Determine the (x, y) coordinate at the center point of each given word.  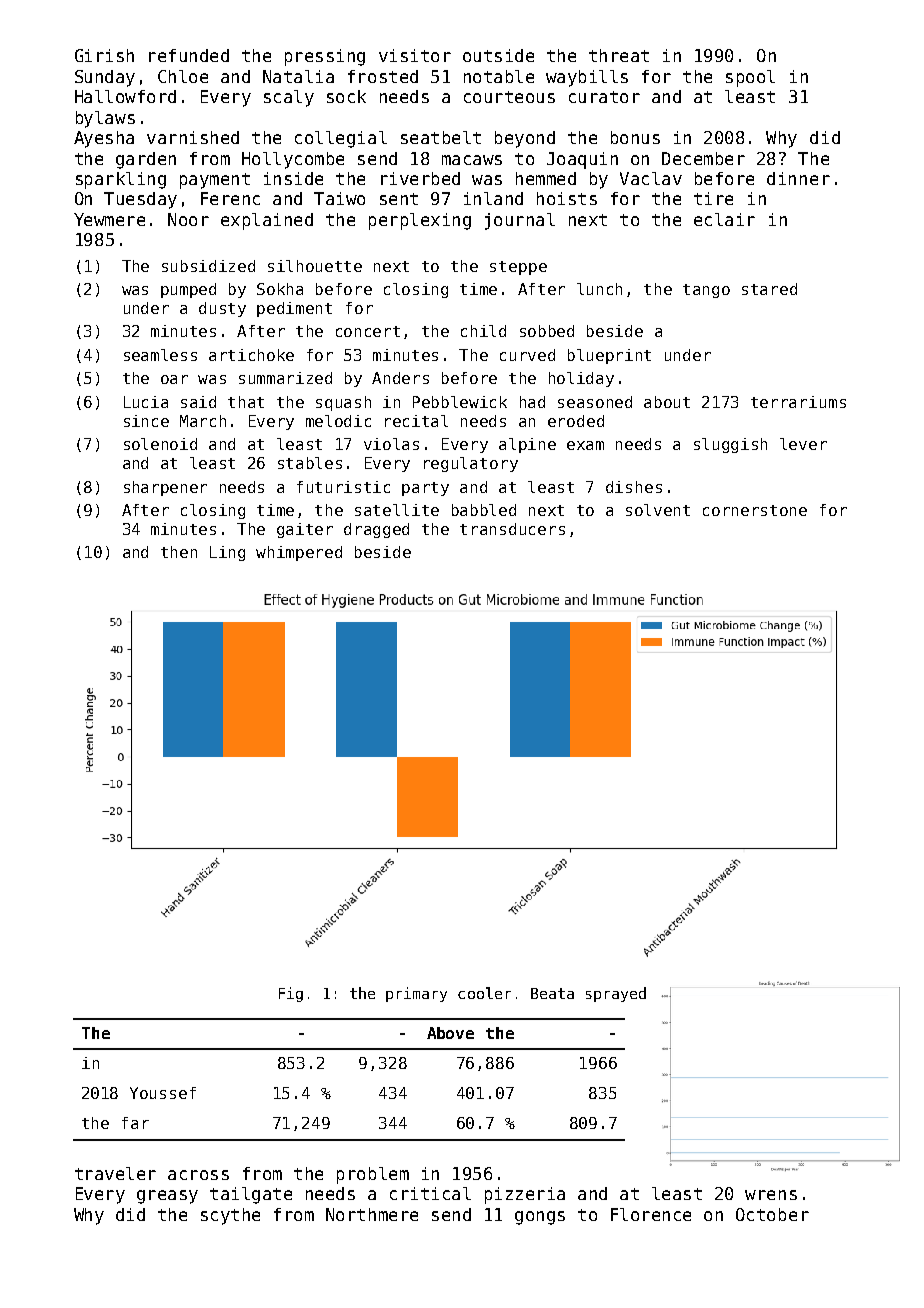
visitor (415, 55)
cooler (484, 993)
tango (706, 291)
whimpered (299, 553)
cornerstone (755, 510)
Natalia (298, 76)
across (198, 1175)
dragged (376, 530)
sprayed (616, 994)
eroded (576, 421)
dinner (798, 178)
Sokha (280, 289)
